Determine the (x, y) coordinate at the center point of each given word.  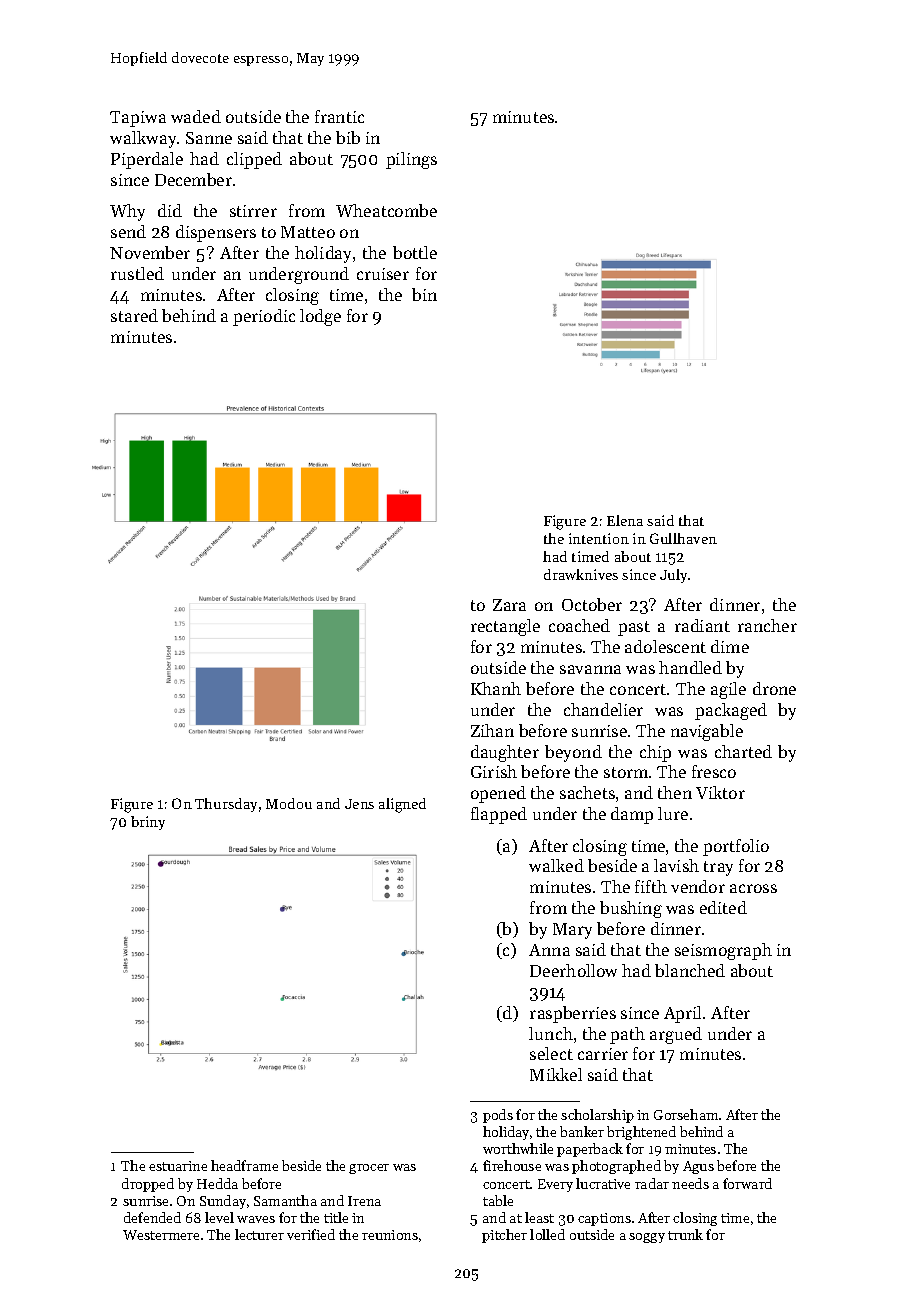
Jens (359, 804)
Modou (289, 803)
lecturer (259, 1234)
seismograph (723, 951)
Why (127, 212)
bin (424, 294)
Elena (625, 520)
